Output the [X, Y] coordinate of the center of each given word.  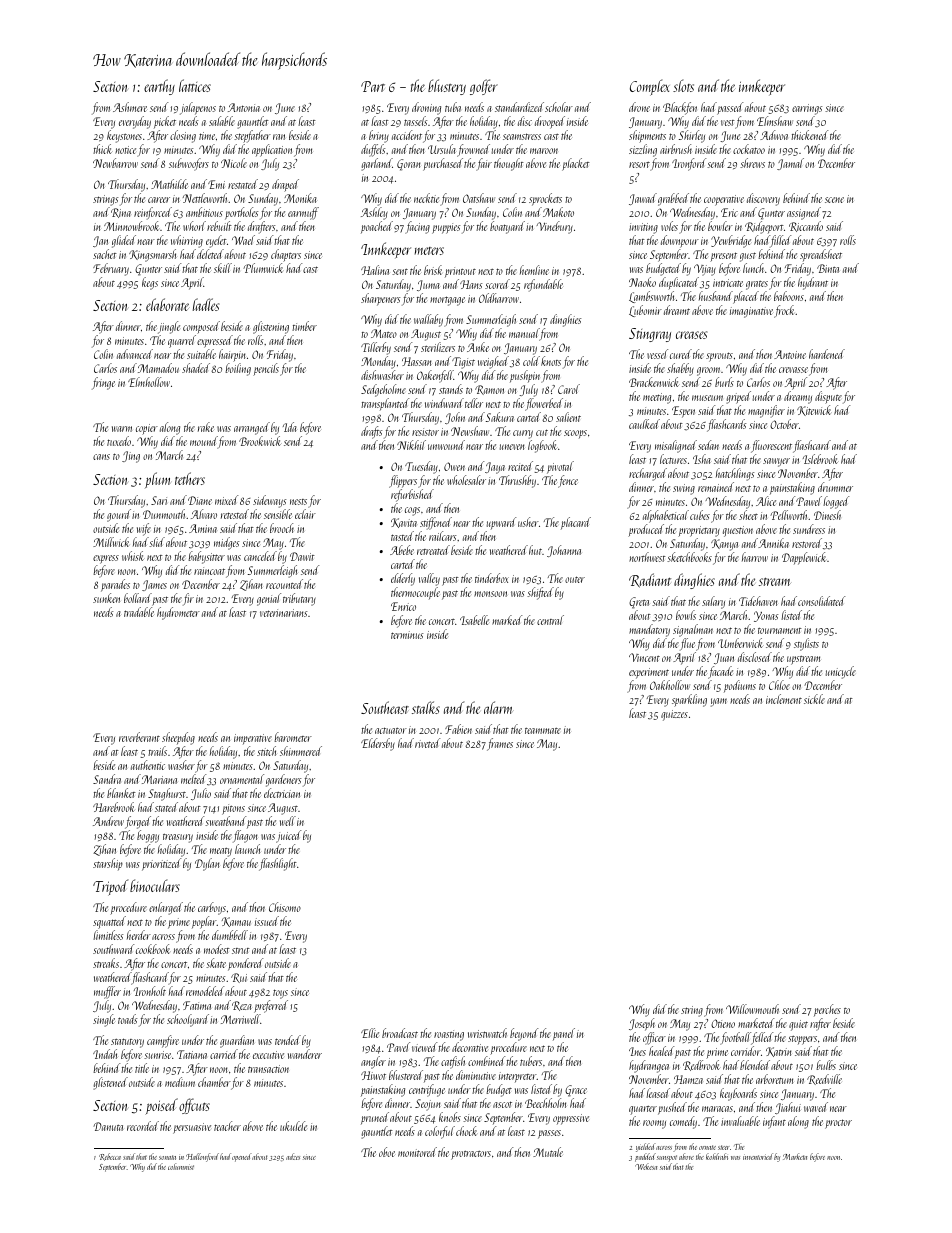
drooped [550, 122]
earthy [159, 87]
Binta [828, 268]
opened [242, 1157]
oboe [387, 1152]
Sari [159, 500]
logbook [542, 446]
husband [716, 296]
